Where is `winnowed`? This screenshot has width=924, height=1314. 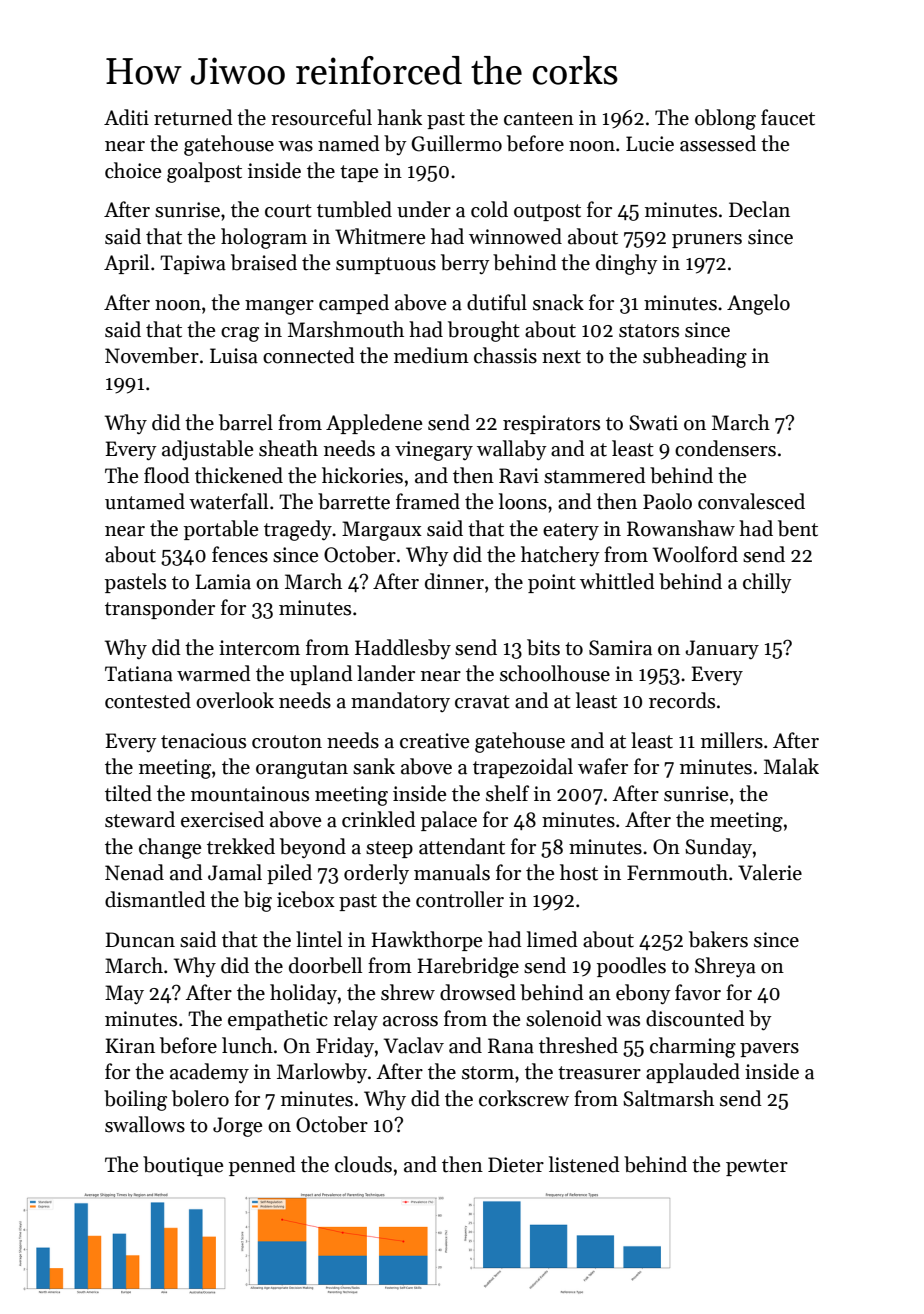 winnowed is located at coordinates (515, 236).
